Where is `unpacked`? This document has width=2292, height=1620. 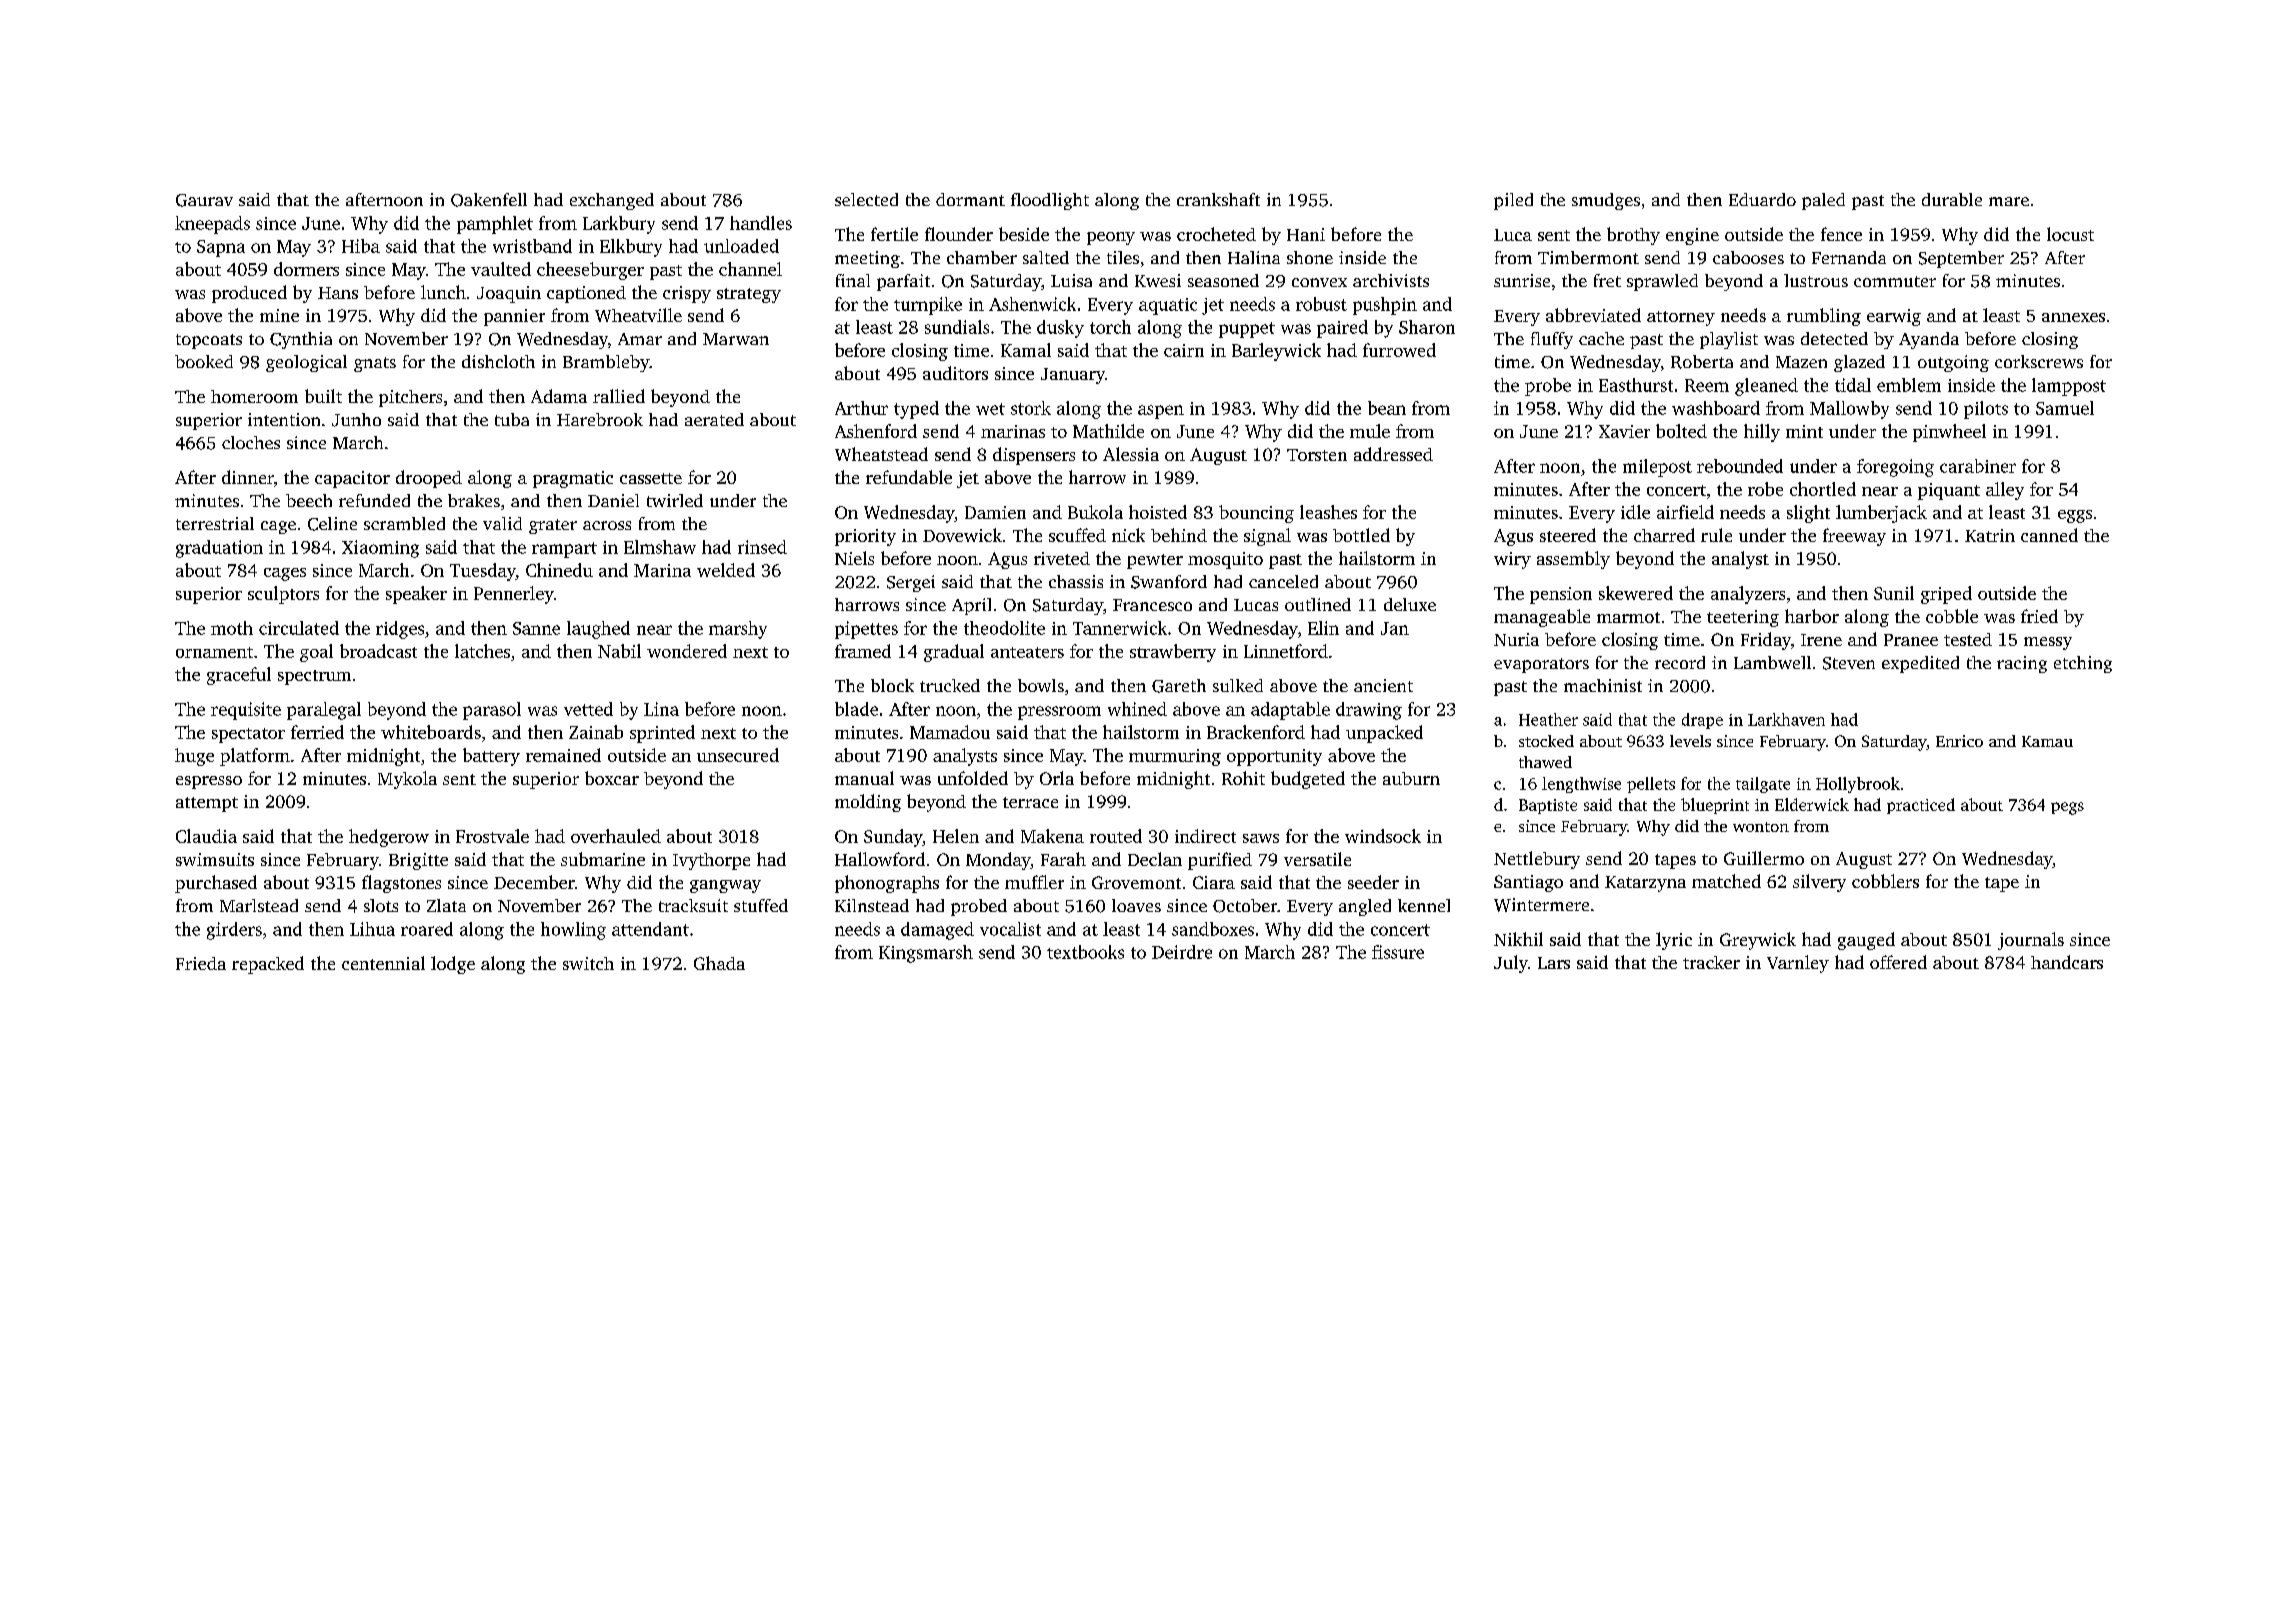 unpacked is located at coordinates (1384, 734).
